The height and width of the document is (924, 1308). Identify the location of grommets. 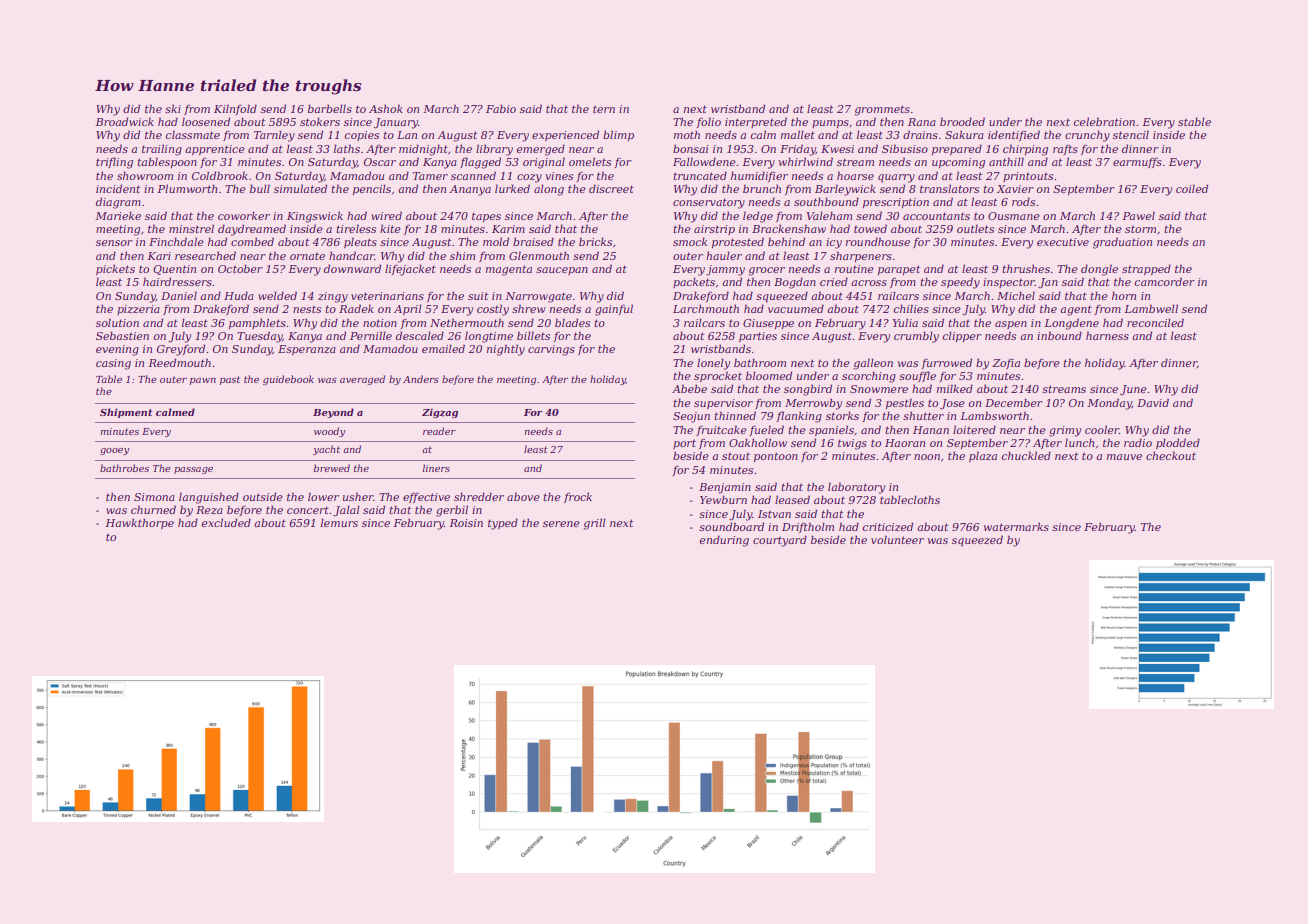
(882, 110).
